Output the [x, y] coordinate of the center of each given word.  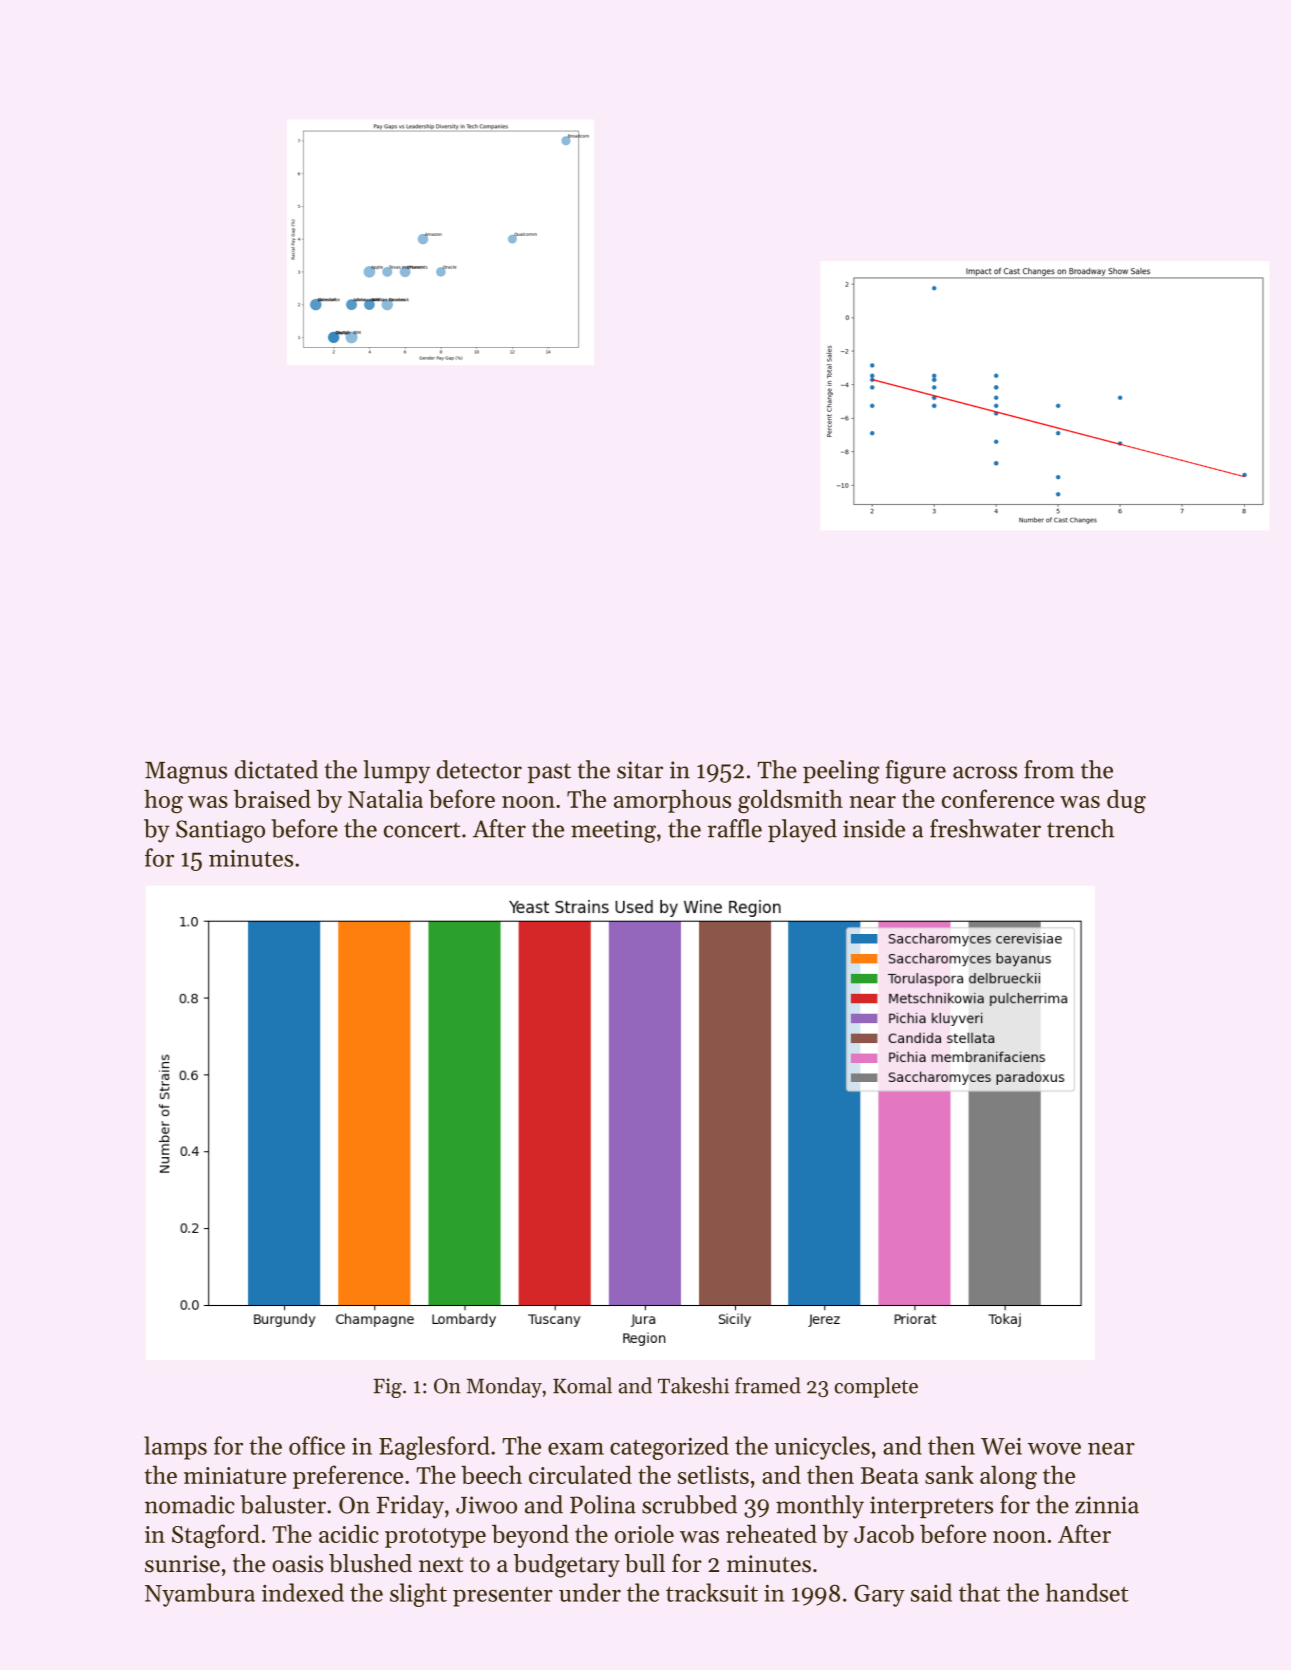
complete [876, 1387]
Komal [582, 1385]
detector [479, 769]
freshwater [985, 828]
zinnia [1107, 1505]
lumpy [396, 772]
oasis [297, 1564]
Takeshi [693, 1385]
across [985, 772]
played [802, 831]
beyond [530, 1536]
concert [422, 830]
